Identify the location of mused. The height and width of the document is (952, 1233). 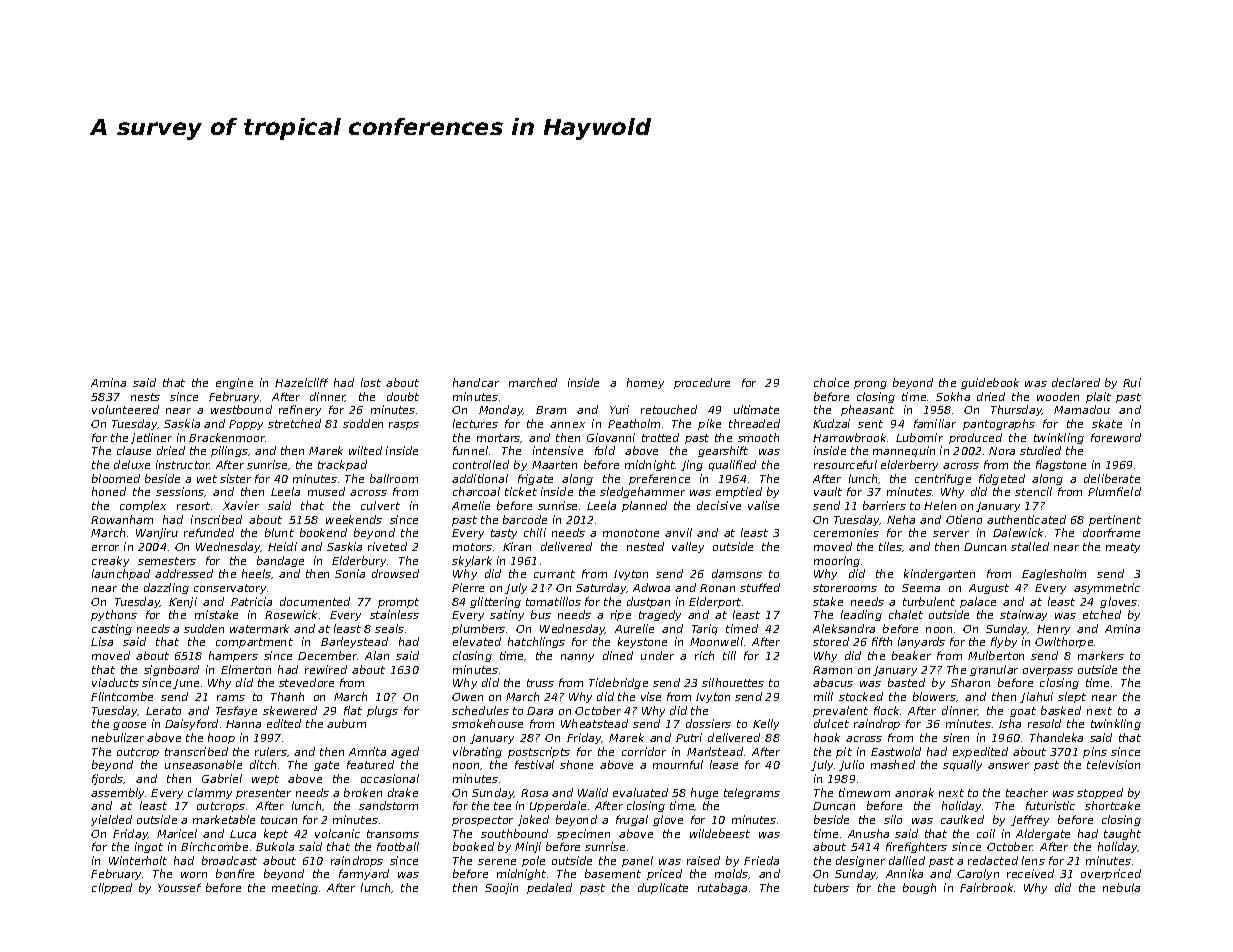
(326, 491).
